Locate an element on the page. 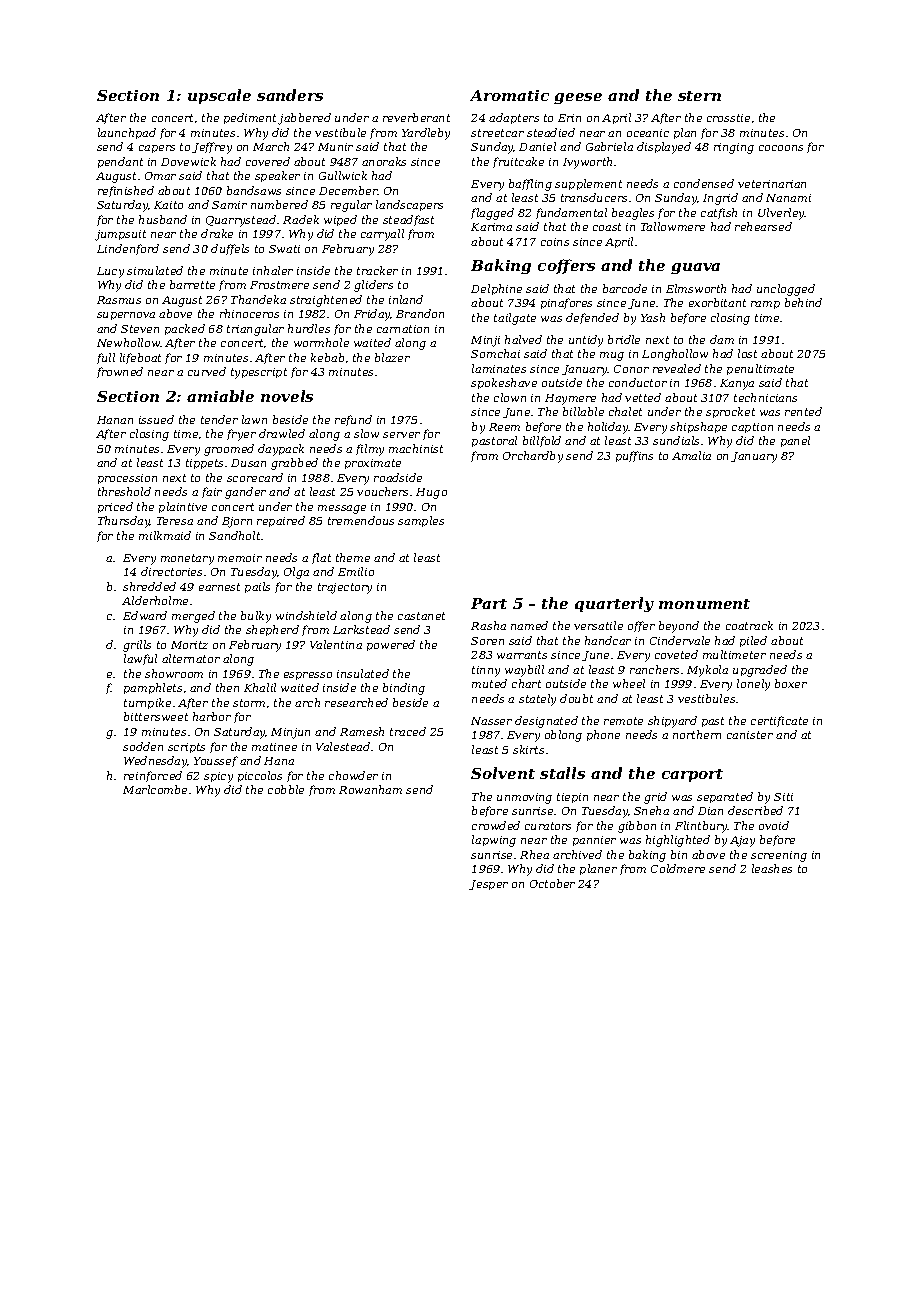 This document has height=1308, width=924. Solvent is located at coordinates (503, 773).
